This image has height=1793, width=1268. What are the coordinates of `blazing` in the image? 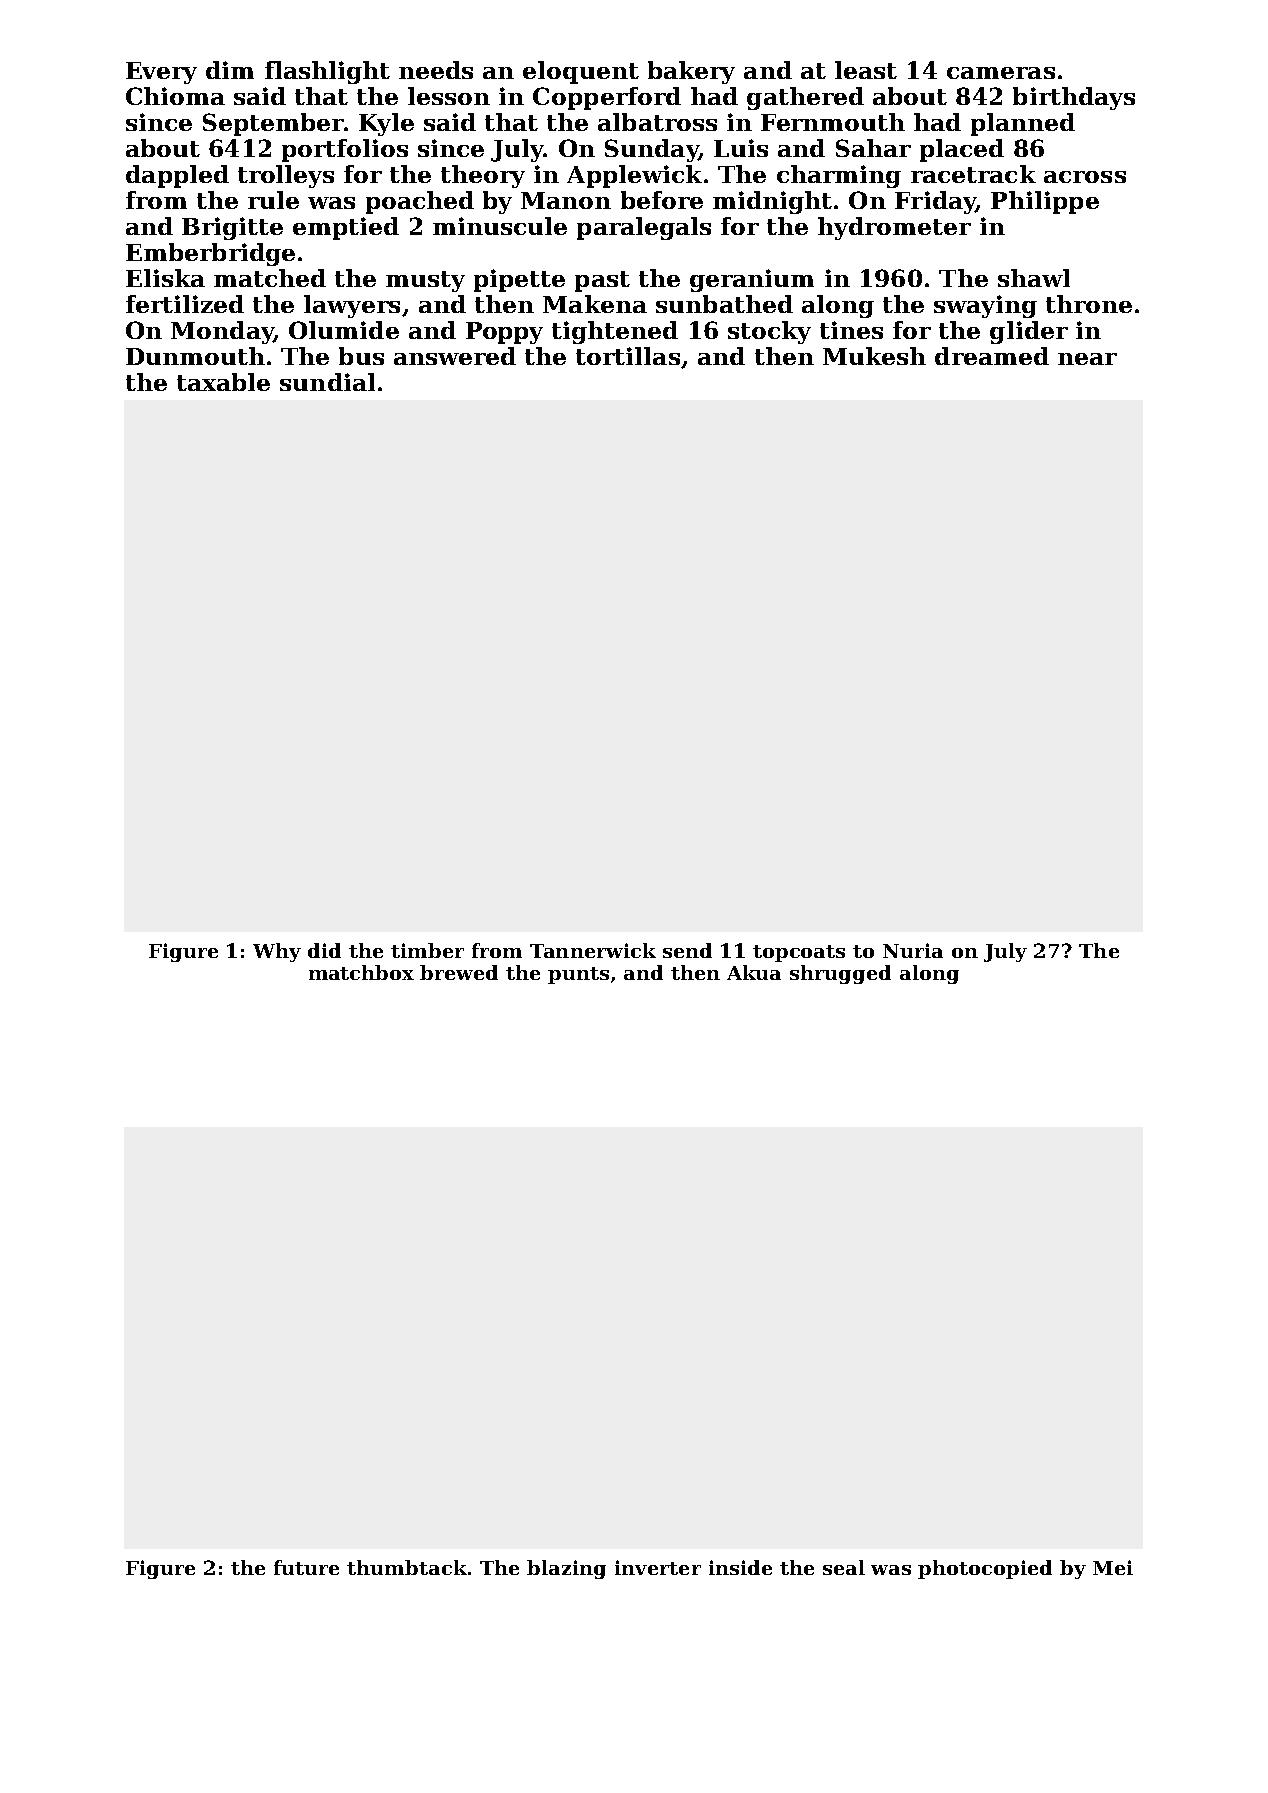 It's located at (566, 1569).
